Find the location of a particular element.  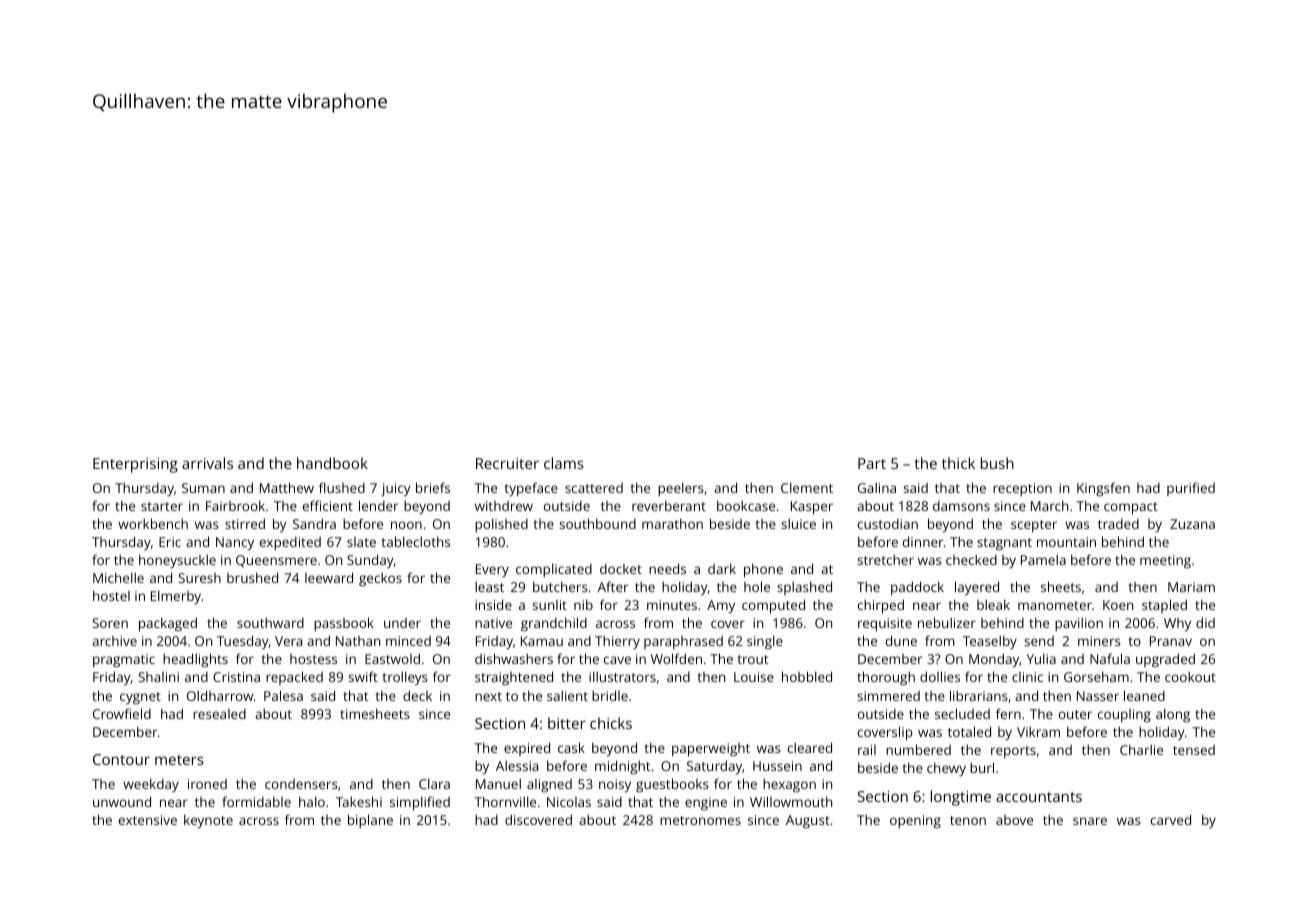

juicy is located at coordinates (396, 490).
